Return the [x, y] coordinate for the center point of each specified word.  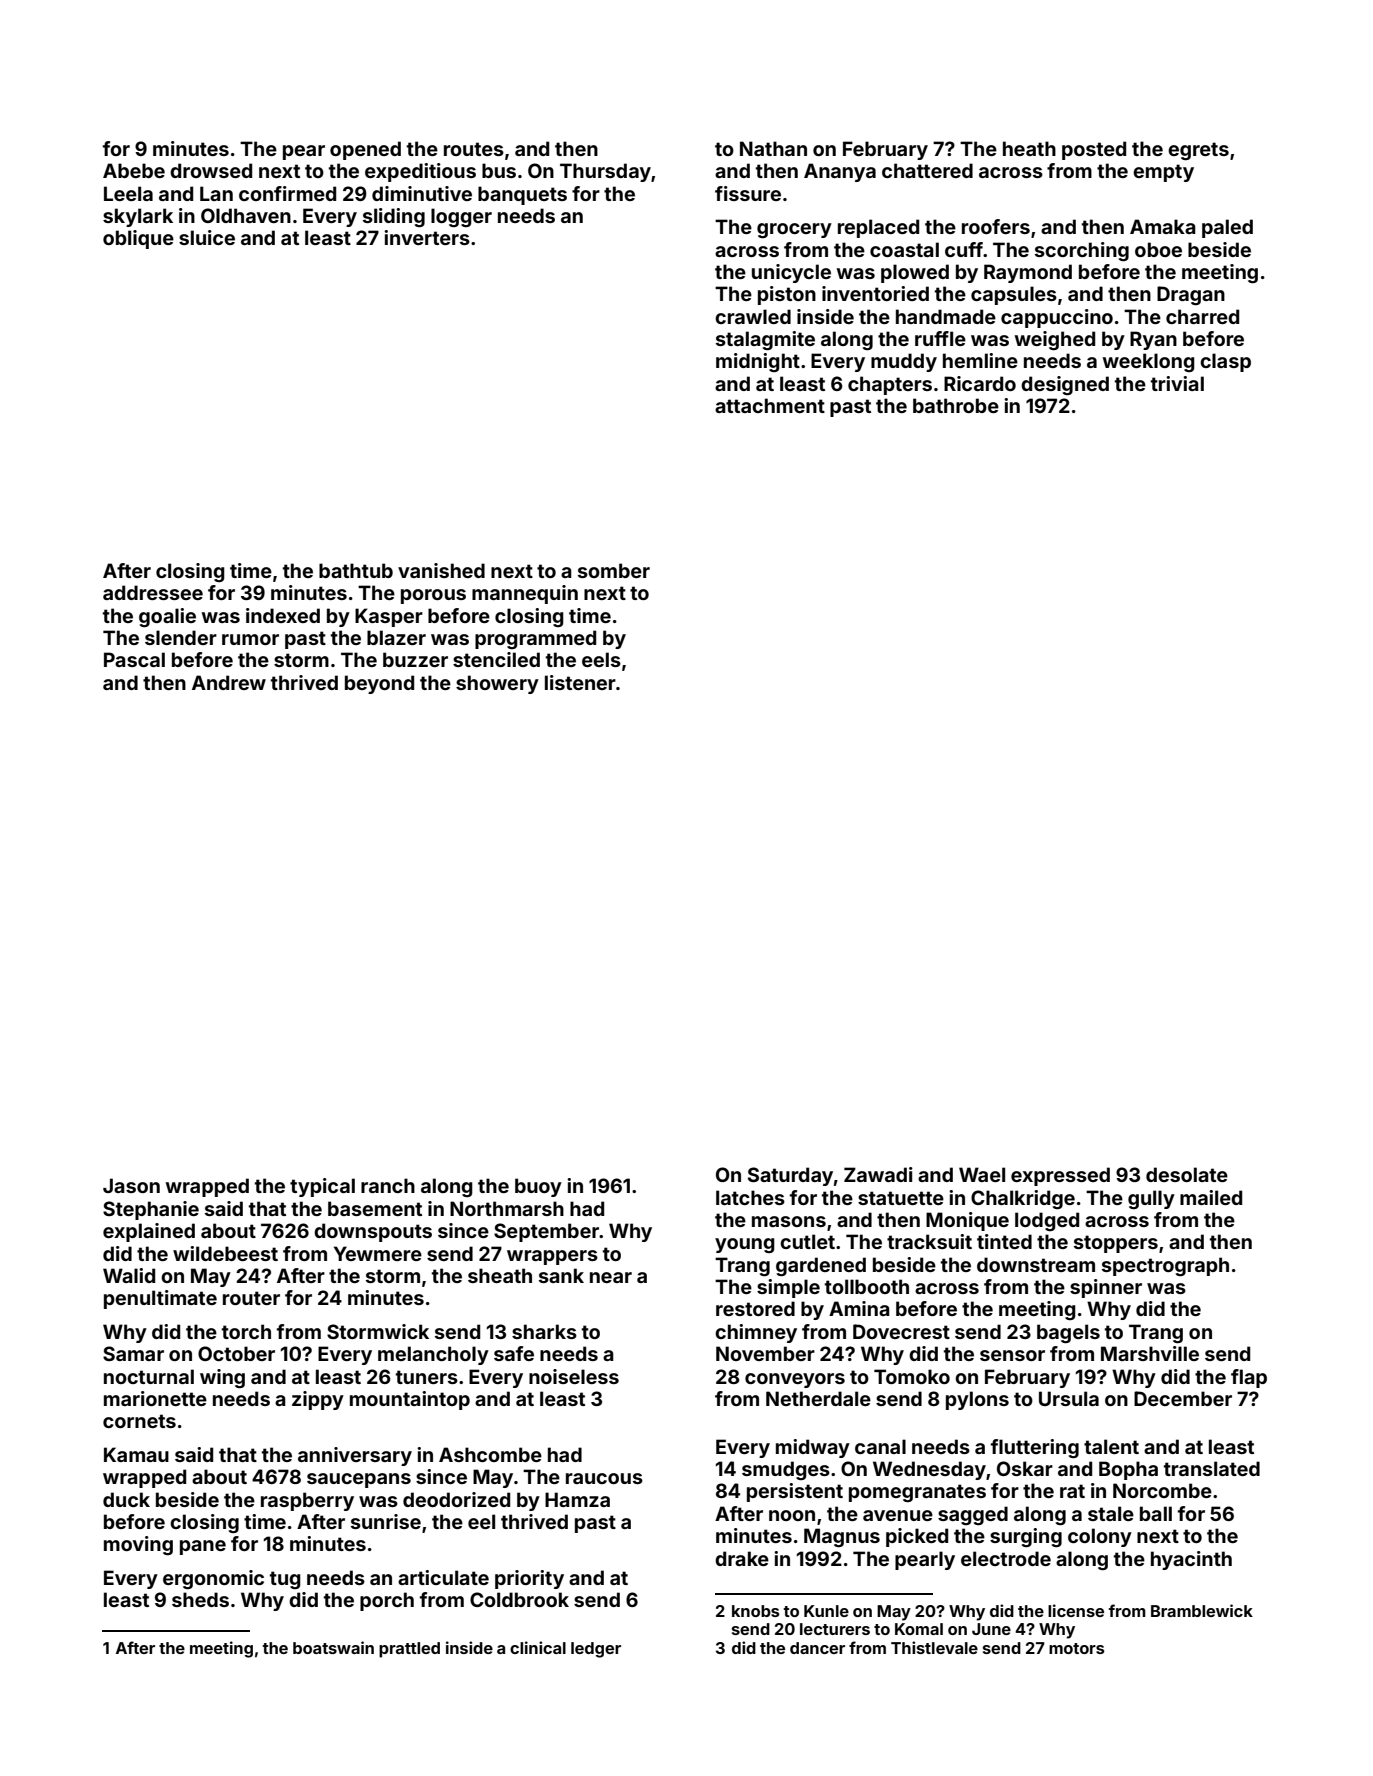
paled [1227, 228]
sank [561, 1275]
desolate [1187, 1174]
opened [365, 150]
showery [497, 684]
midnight [758, 362]
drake [742, 1558]
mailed [1211, 1197]
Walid [129, 1275]
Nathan [773, 148]
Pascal [134, 659]
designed [1065, 385]
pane [203, 1547]
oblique [138, 239]
